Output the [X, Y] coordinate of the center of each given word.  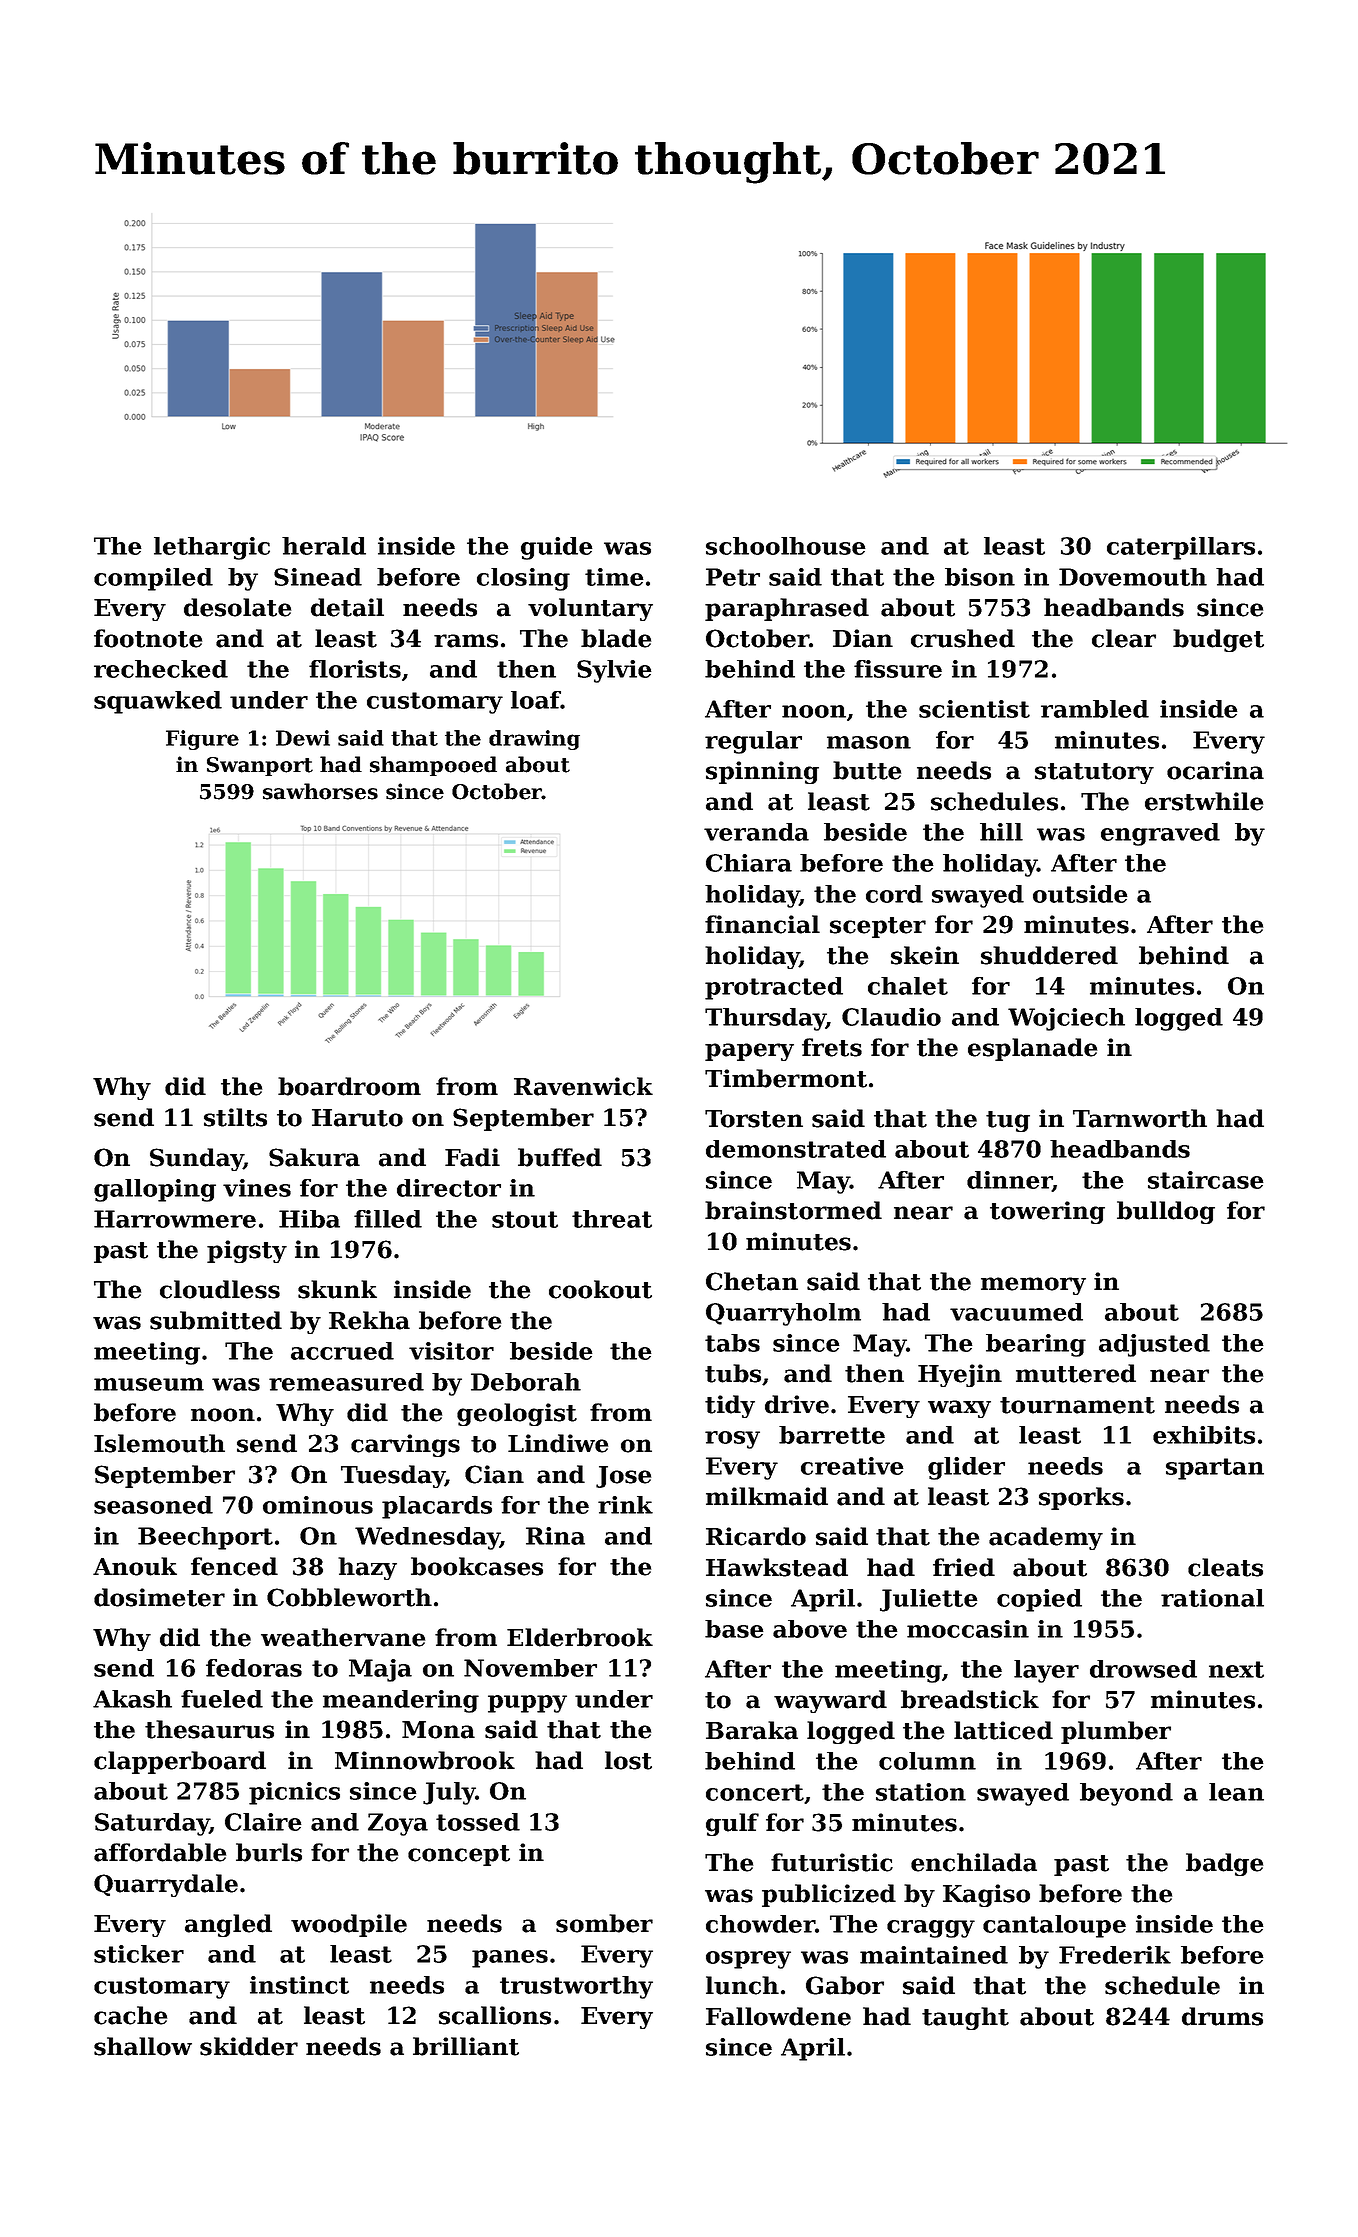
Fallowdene [778, 2016]
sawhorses [320, 791]
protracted [774, 988]
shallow [143, 2046]
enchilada [974, 1862]
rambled [1095, 709]
